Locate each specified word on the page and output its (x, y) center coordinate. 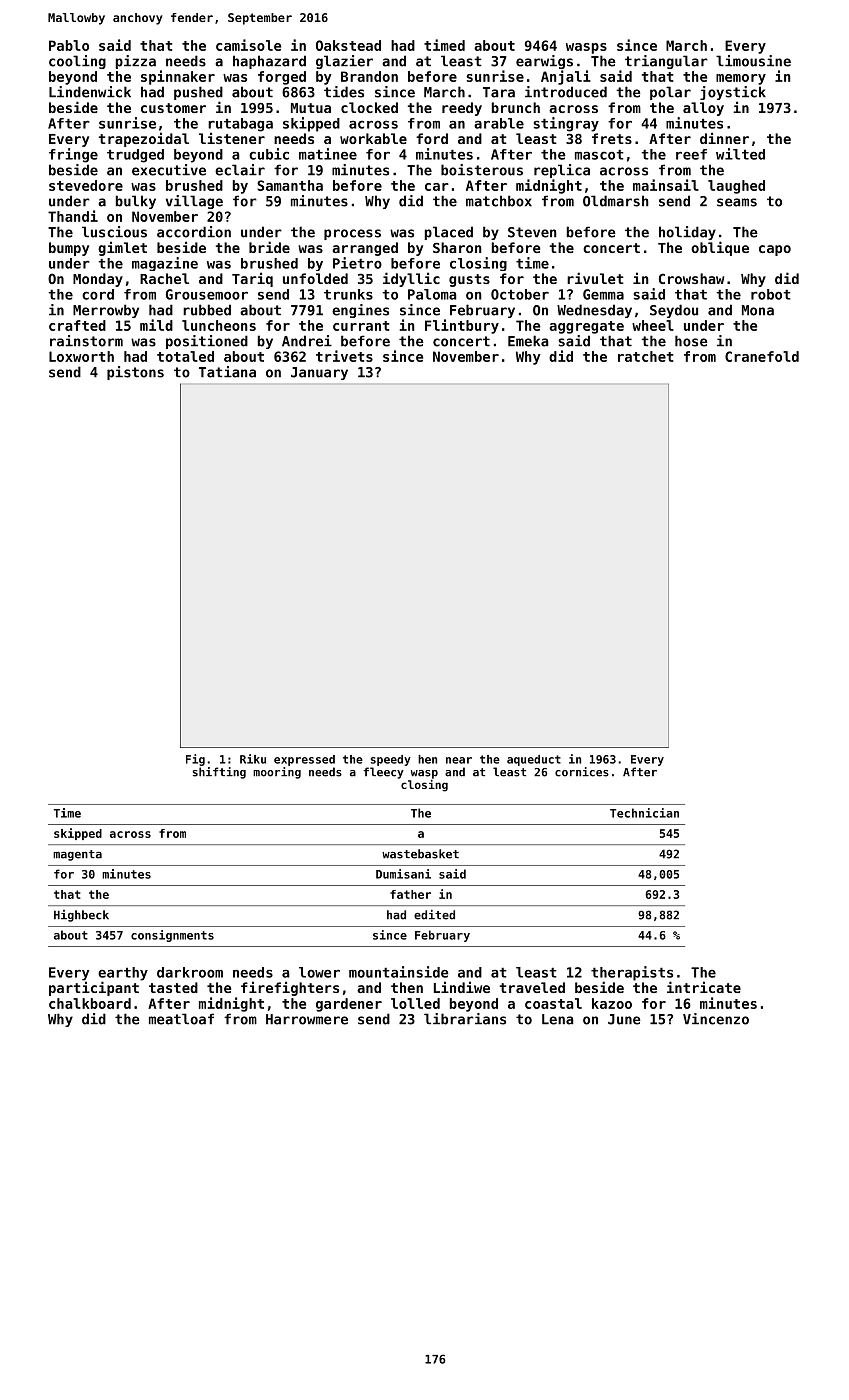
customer (173, 108)
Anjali (566, 77)
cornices (582, 772)
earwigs (544, 62)
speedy (391, 760)
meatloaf (181, 1019)
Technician (644, 813)
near (459, 760)
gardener (349, 1005)
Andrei (307, 341)
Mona (758, 310)
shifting (219, 773)
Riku (253, 759)
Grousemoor (207, 294)
